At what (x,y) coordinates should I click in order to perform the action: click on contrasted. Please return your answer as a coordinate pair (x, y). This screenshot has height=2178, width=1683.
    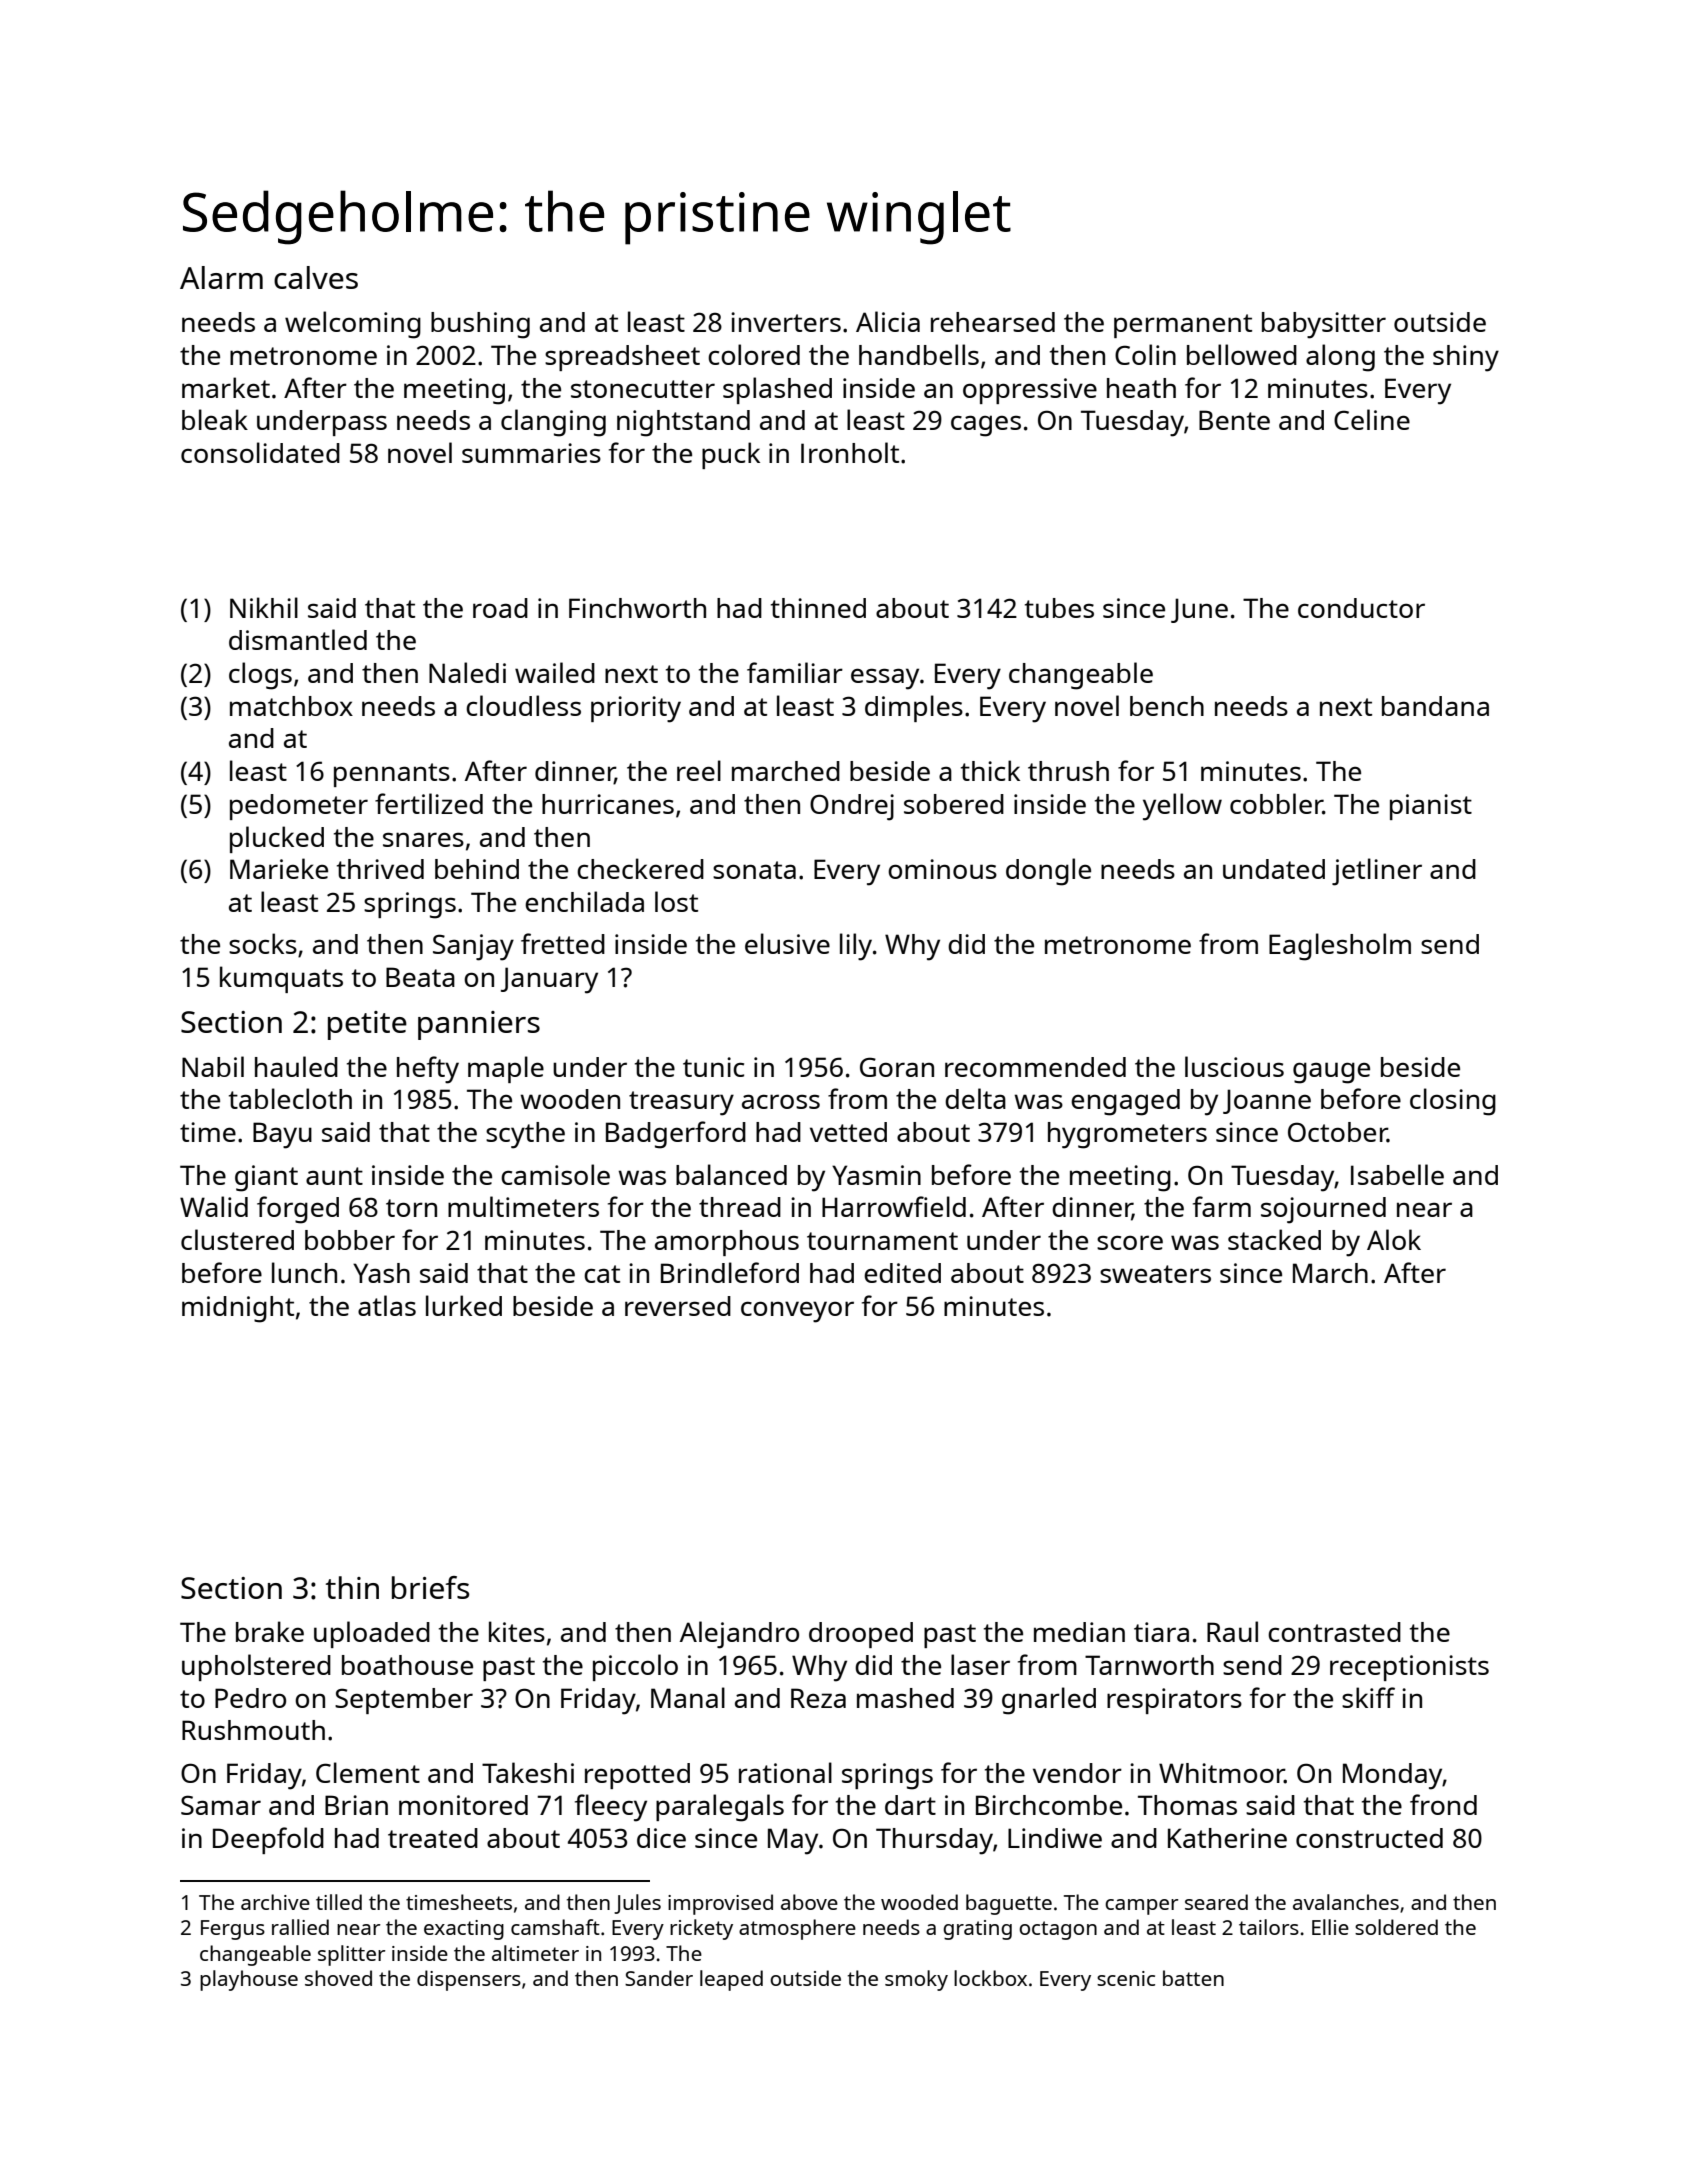
    Looking at the image, I should click on (1334, 1632).
